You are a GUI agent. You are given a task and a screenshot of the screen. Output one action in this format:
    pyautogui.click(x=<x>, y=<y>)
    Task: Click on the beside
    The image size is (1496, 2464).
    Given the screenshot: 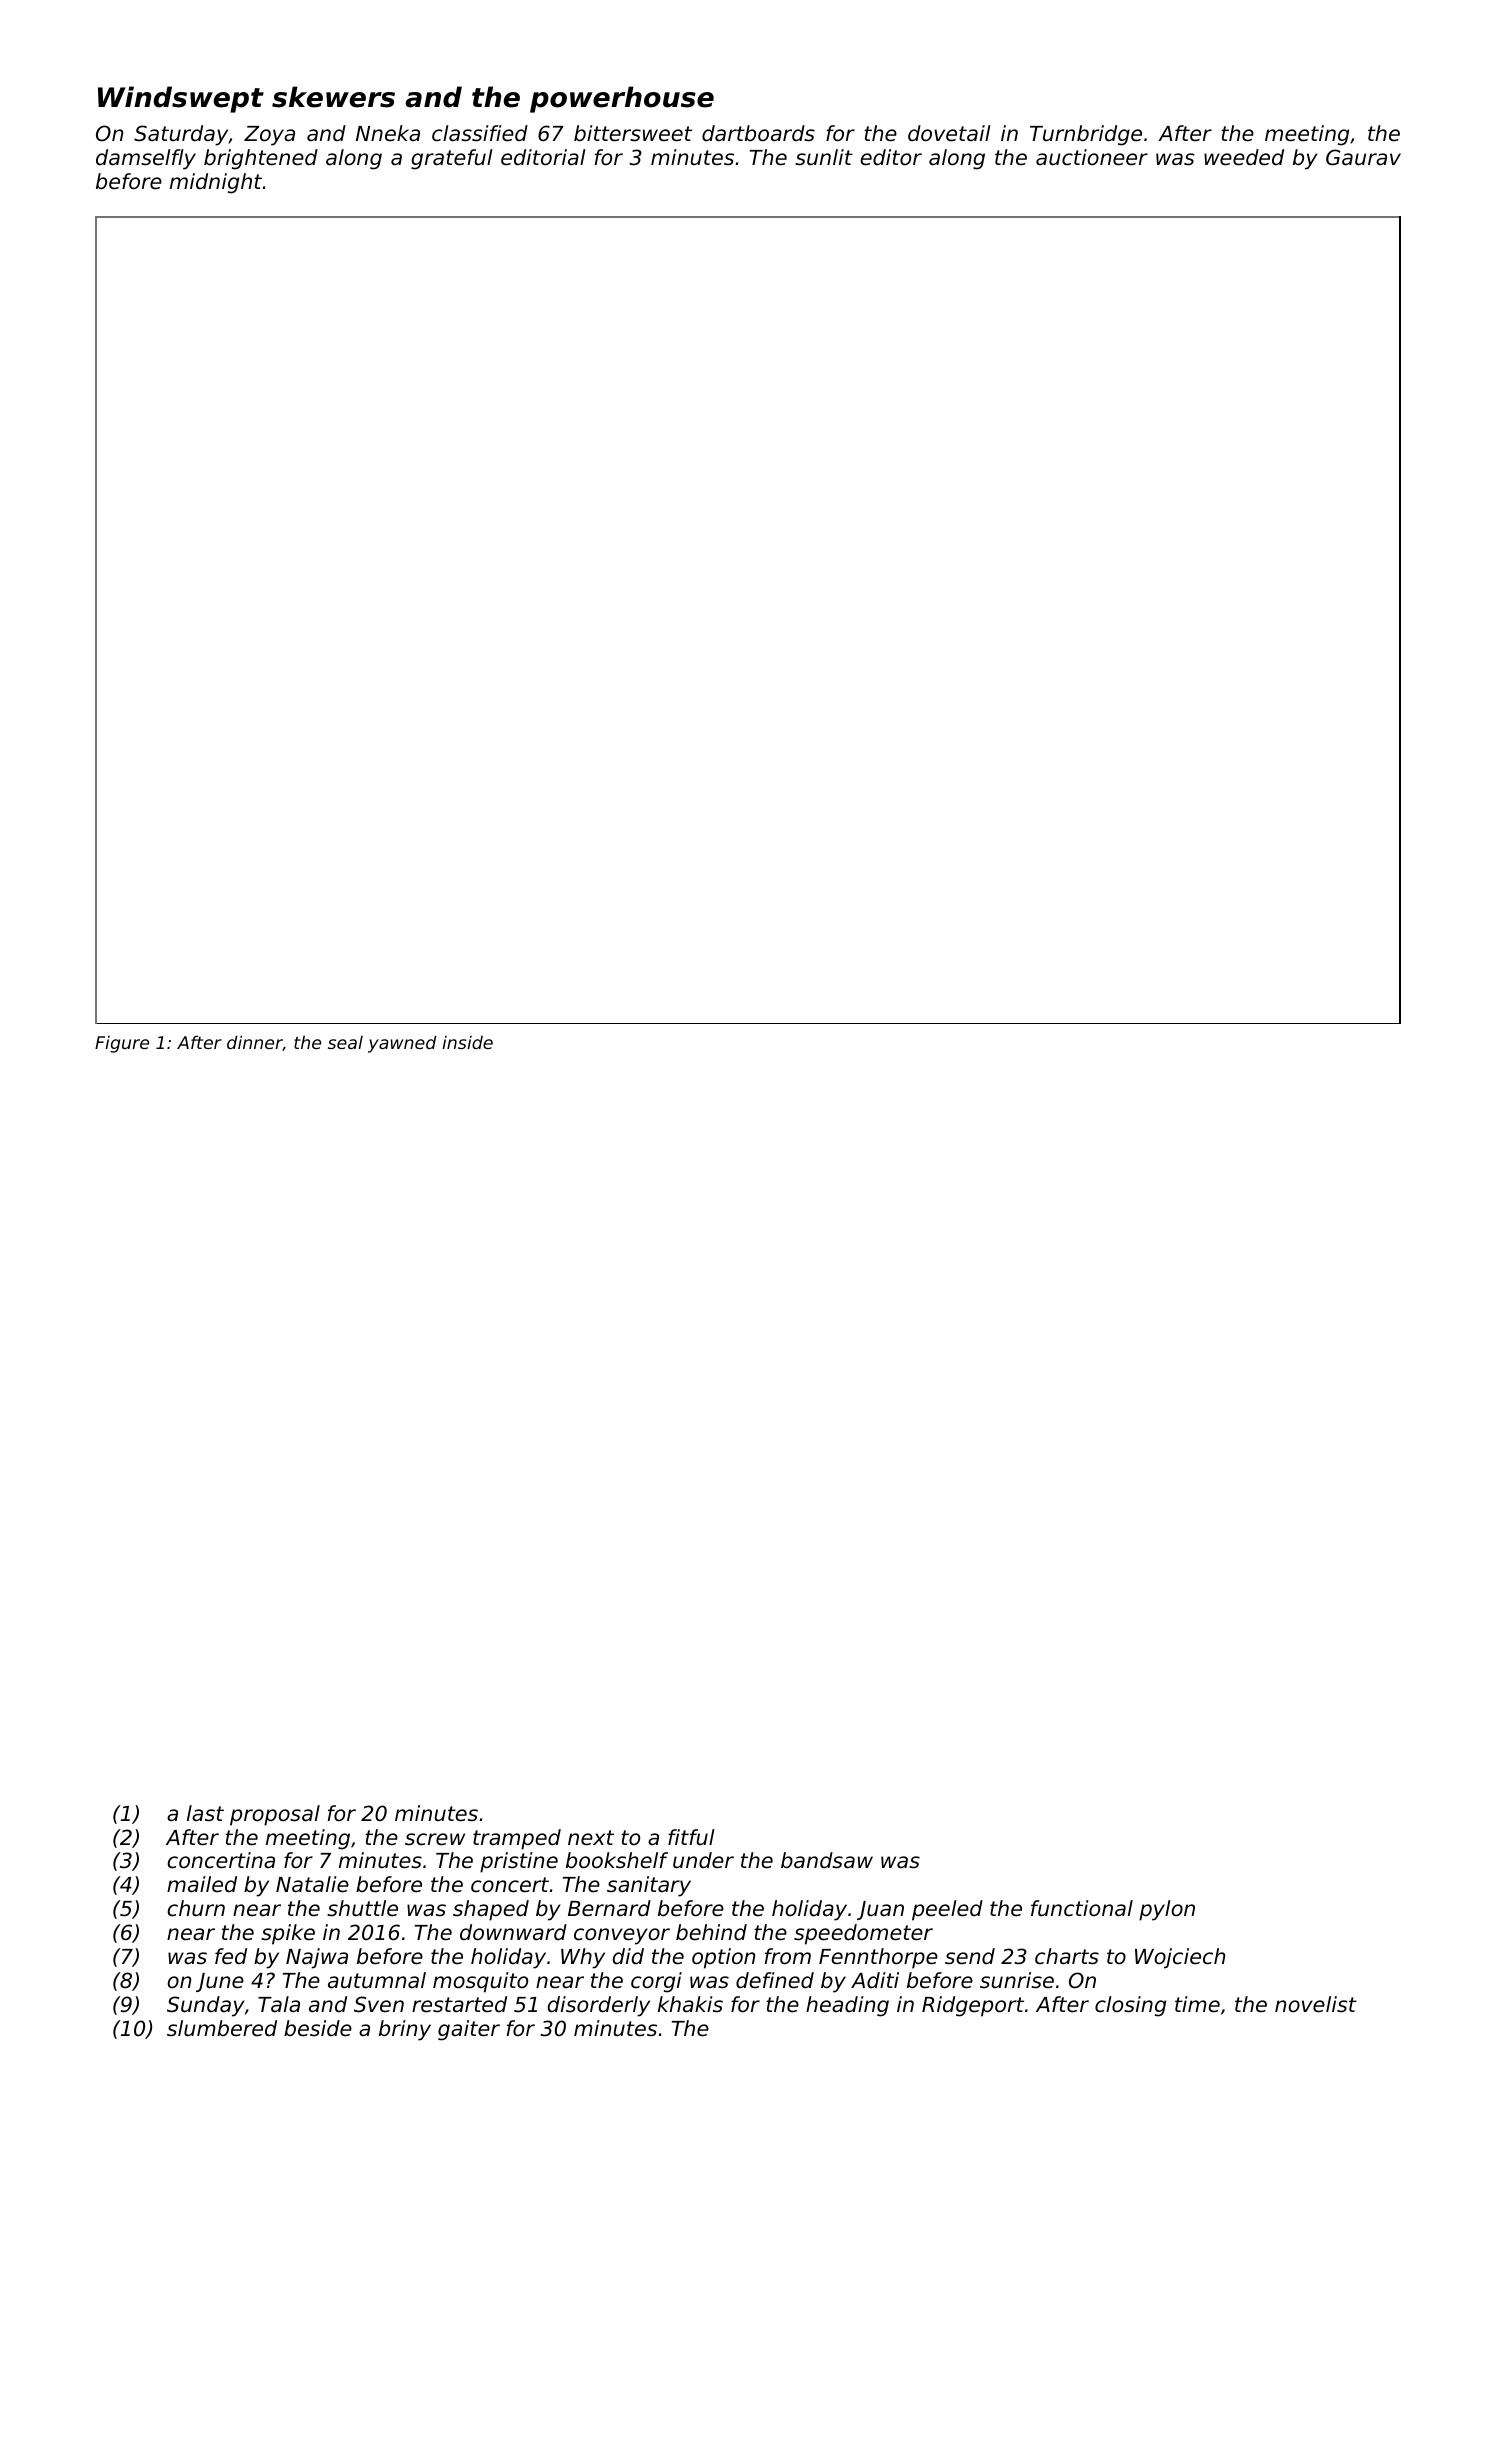 What is the action you would take?
    pyautogui.click(x=318, y=2028)
